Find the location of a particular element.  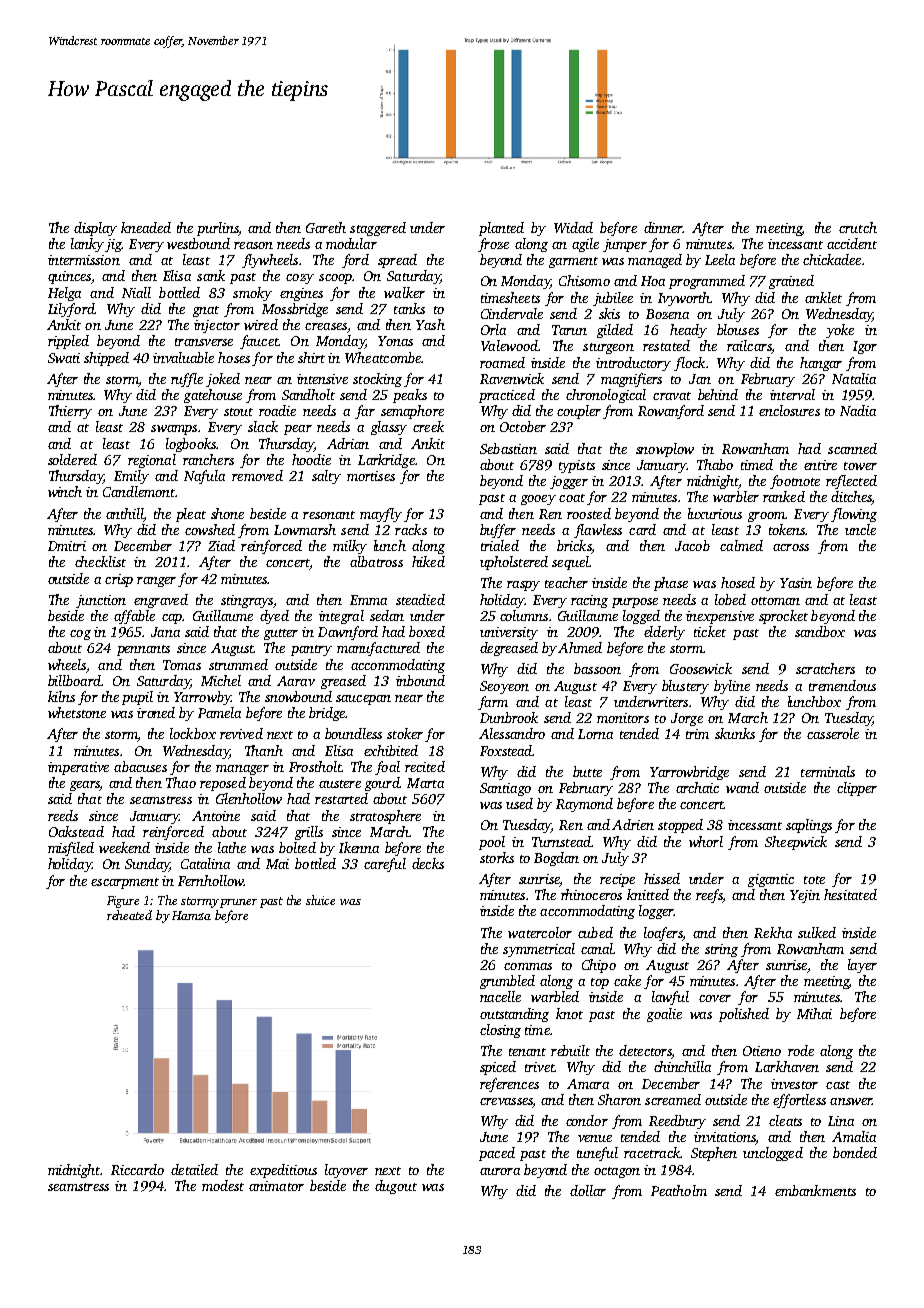

Peatholm is located at coordinates (679, 1190).
